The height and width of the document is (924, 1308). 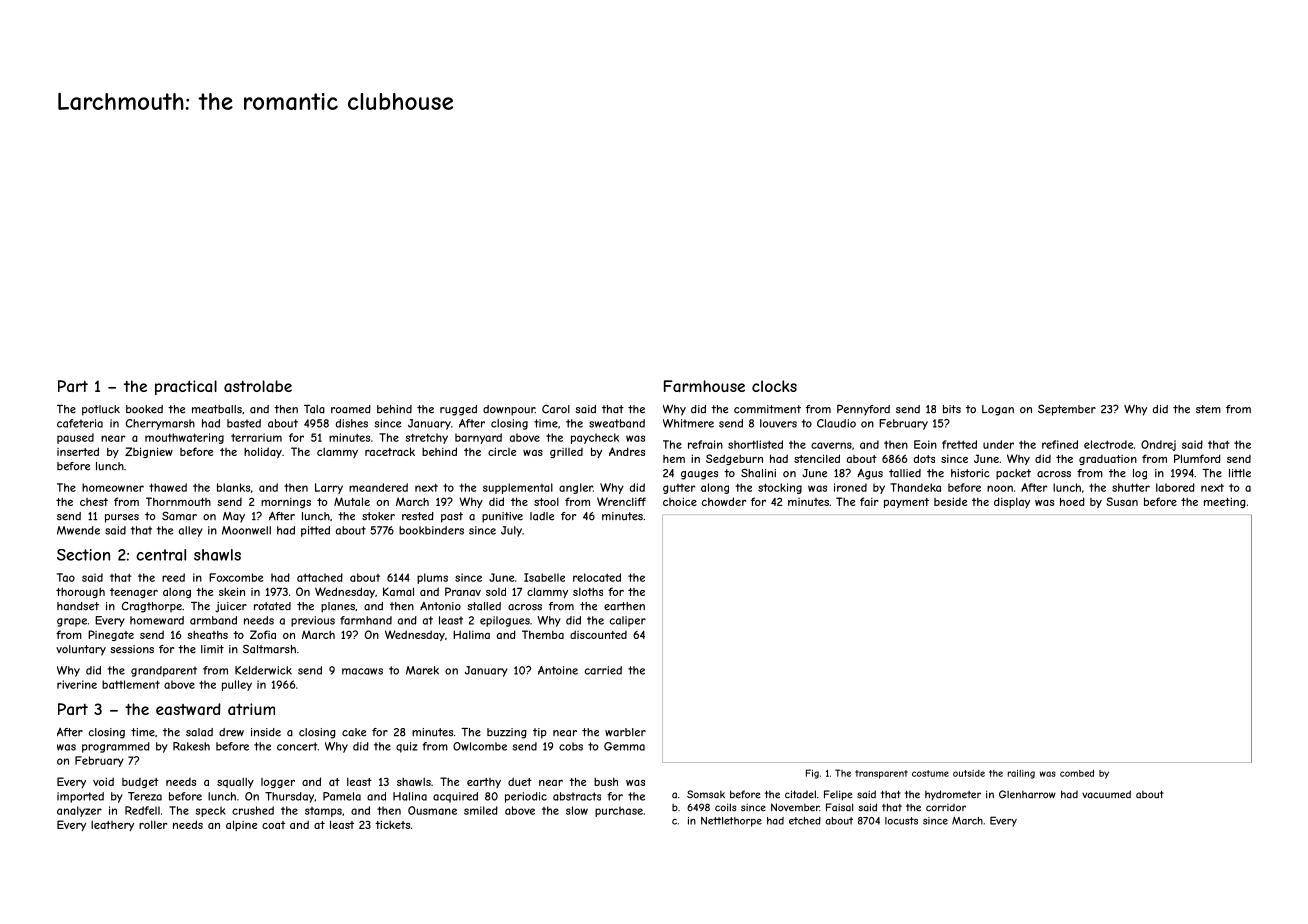 I want to click on astrolabe, so click(x=258, y=386).
